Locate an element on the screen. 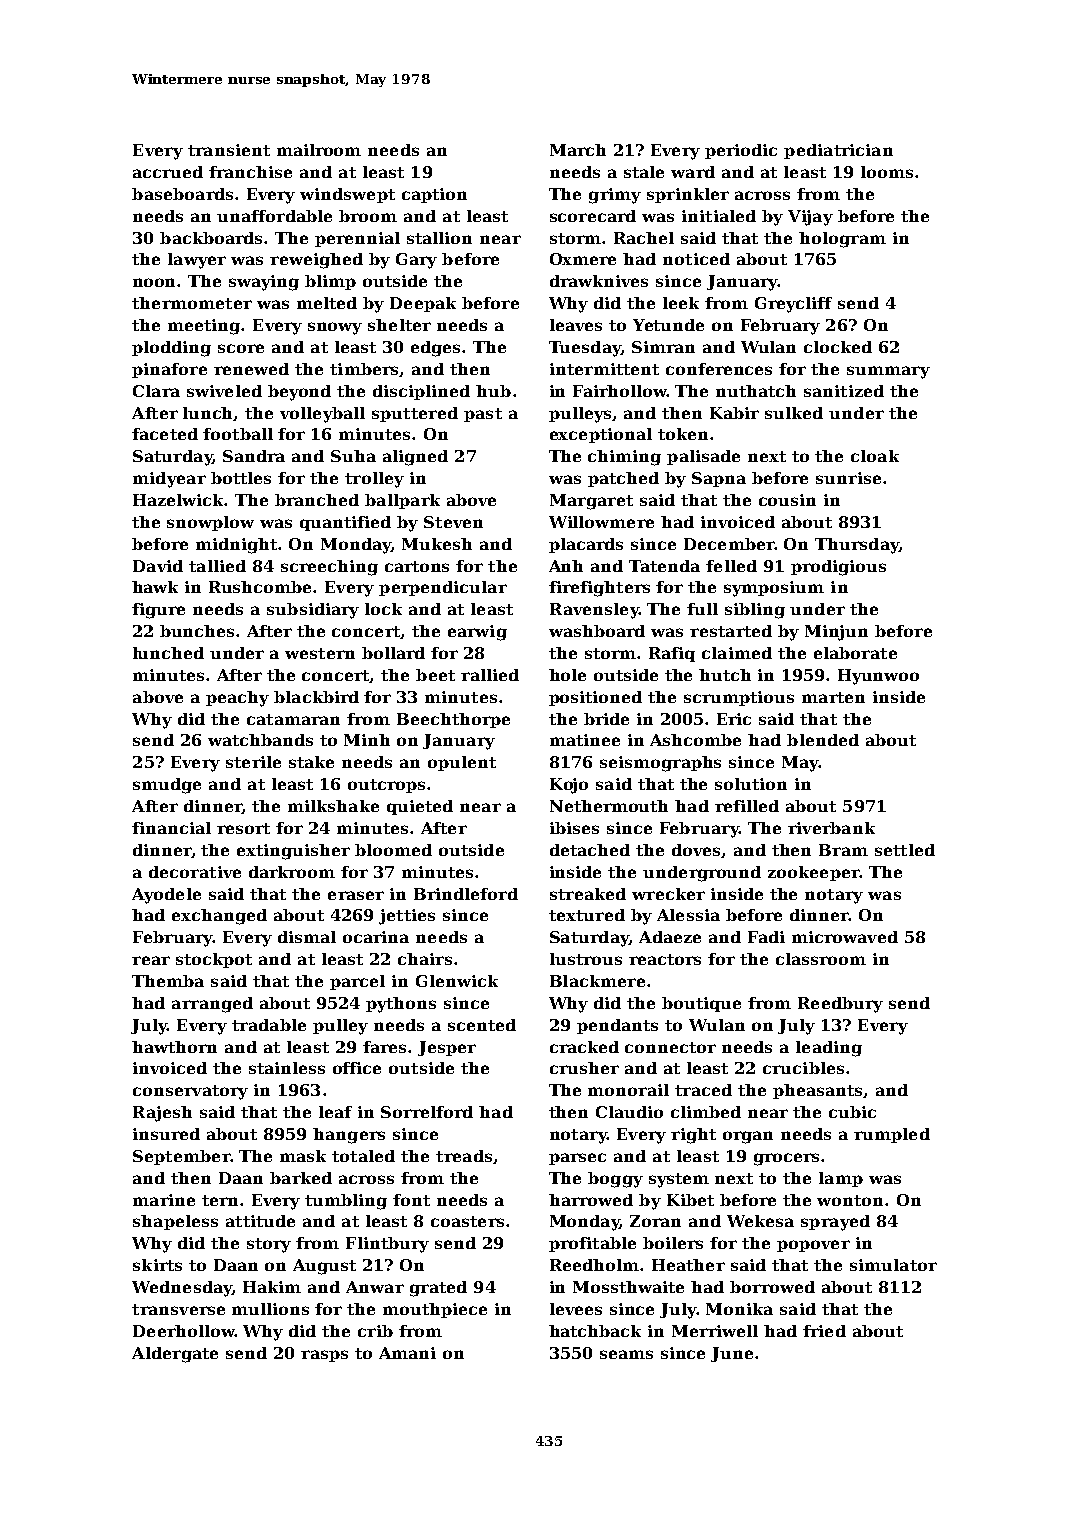 The height and width of the screenshot is (1519, 1069). Amani is located at coordinates (407, 1353).
